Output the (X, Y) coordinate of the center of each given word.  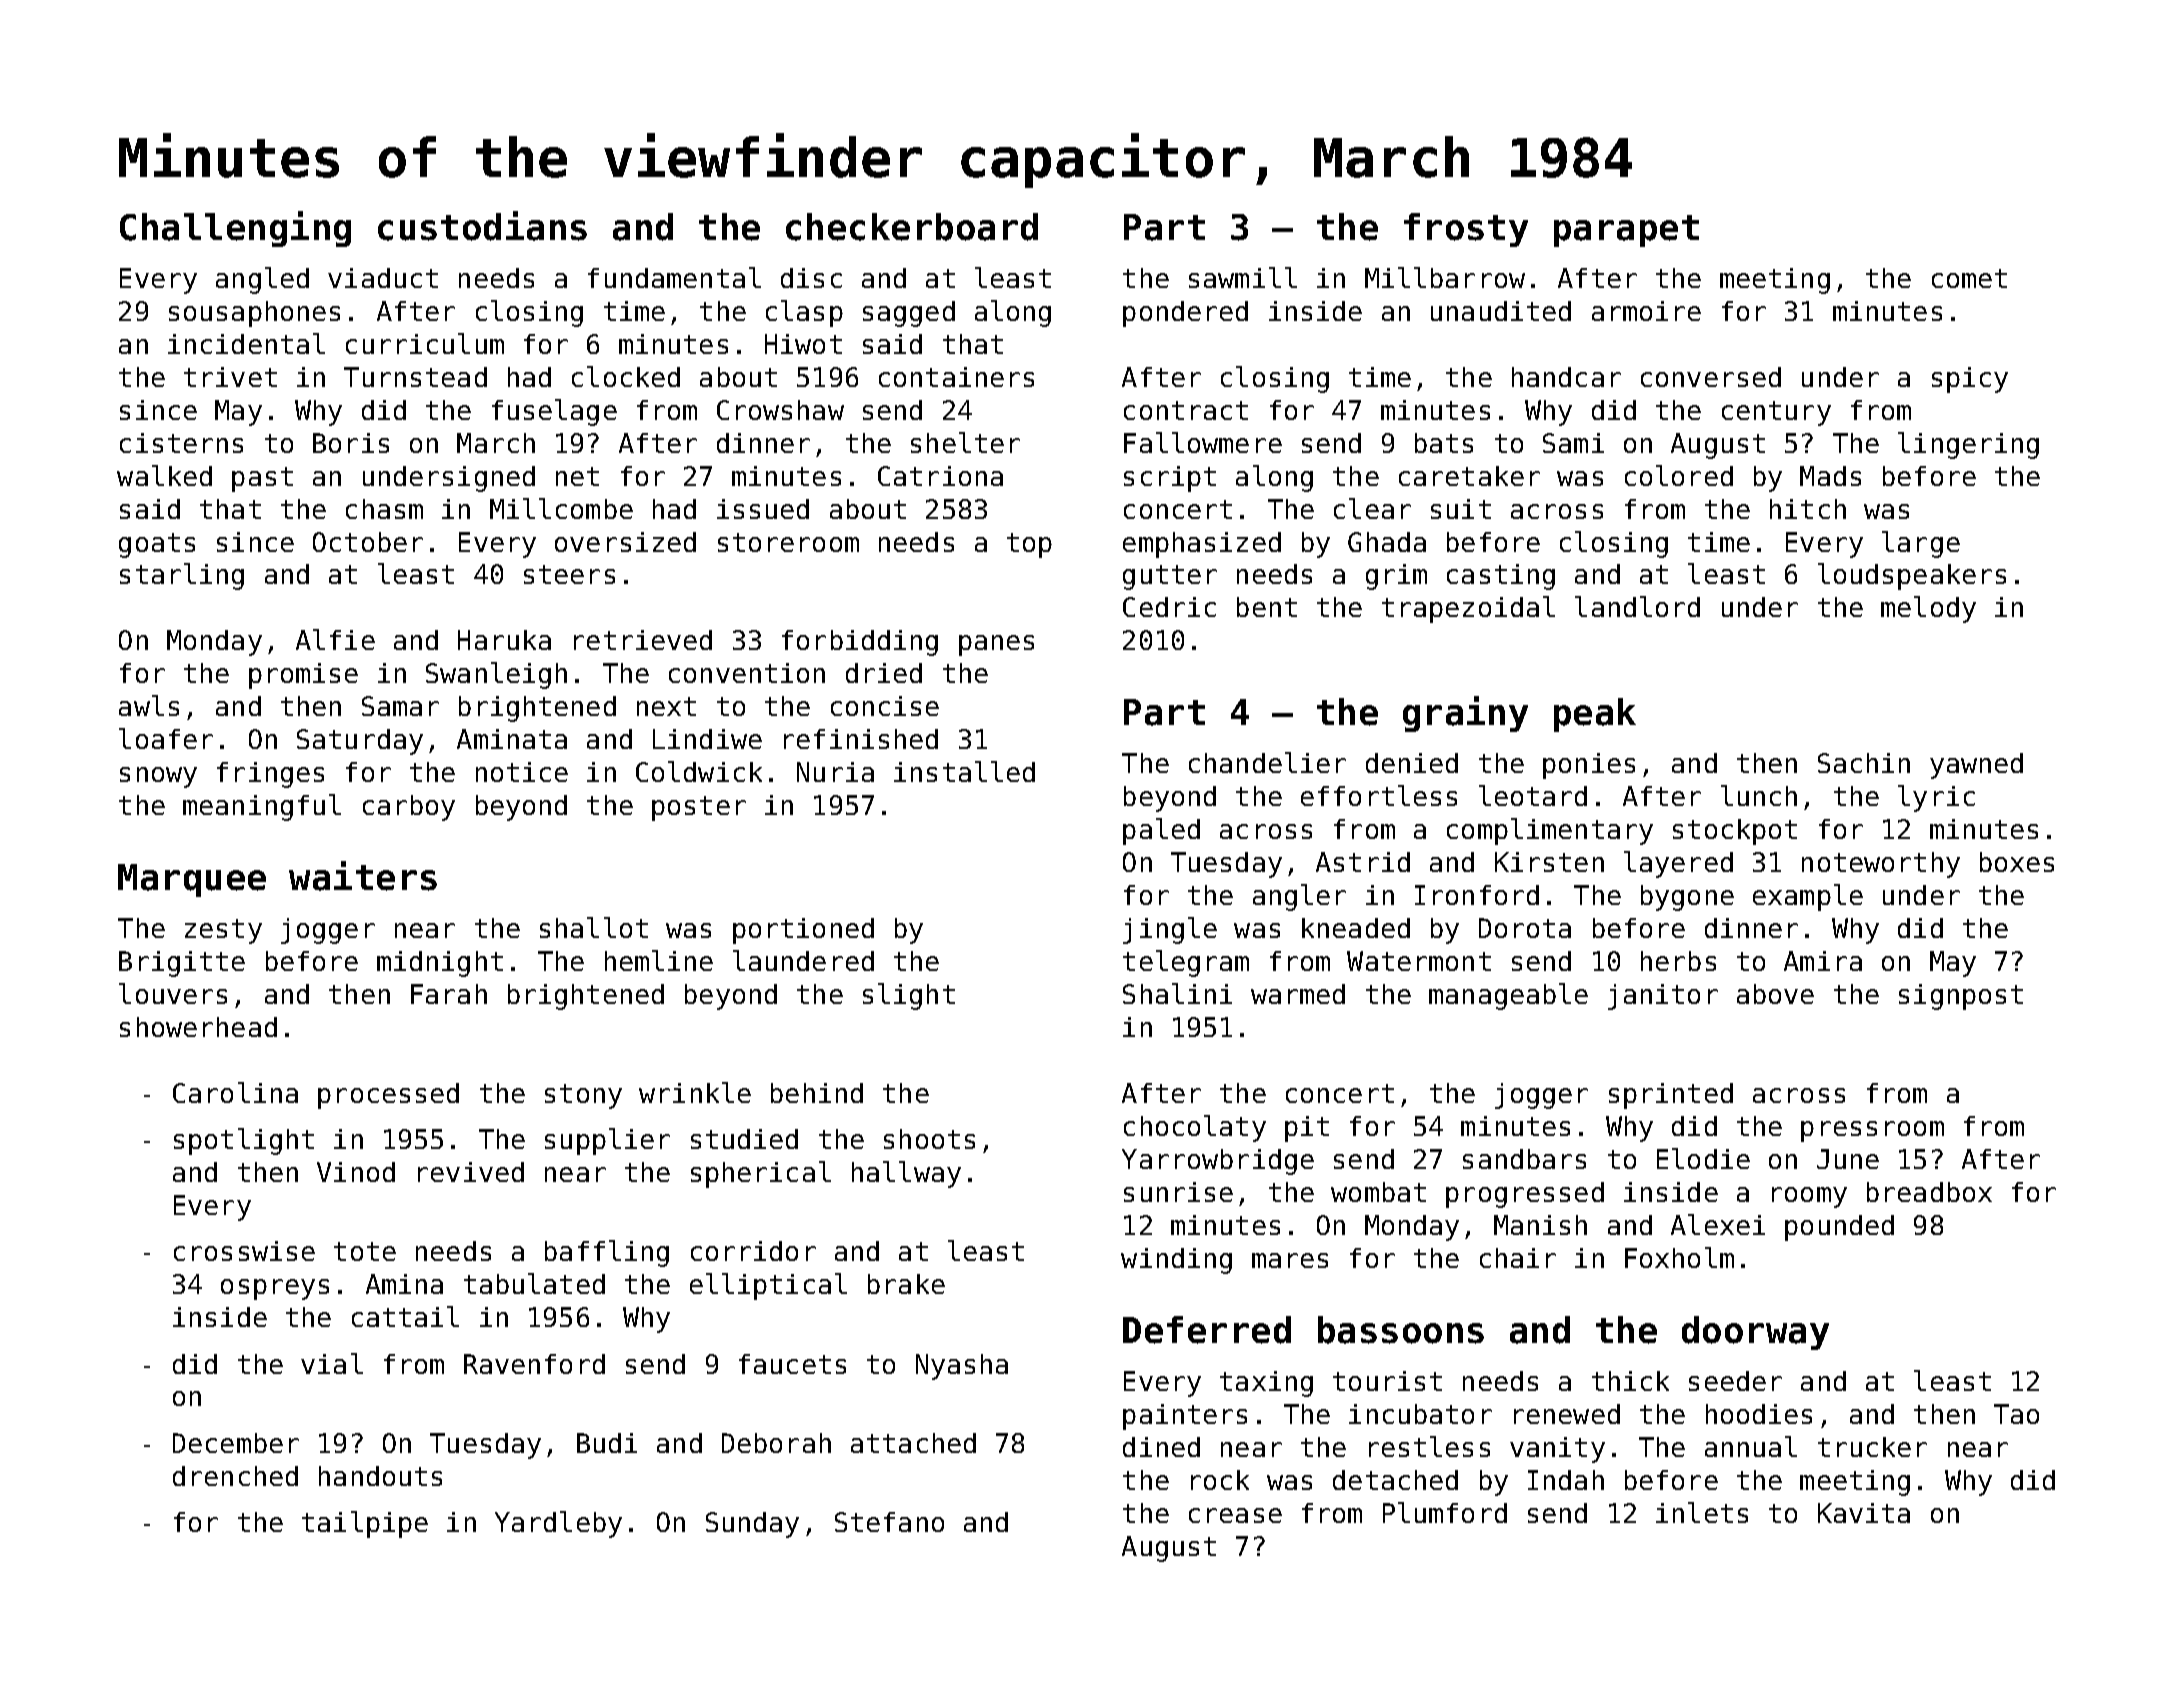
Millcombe (561, 508)
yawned (1976, 766)
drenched (235, 1476)
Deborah (776, 1443)
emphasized (1202, 545)
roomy (1809, 1197)
